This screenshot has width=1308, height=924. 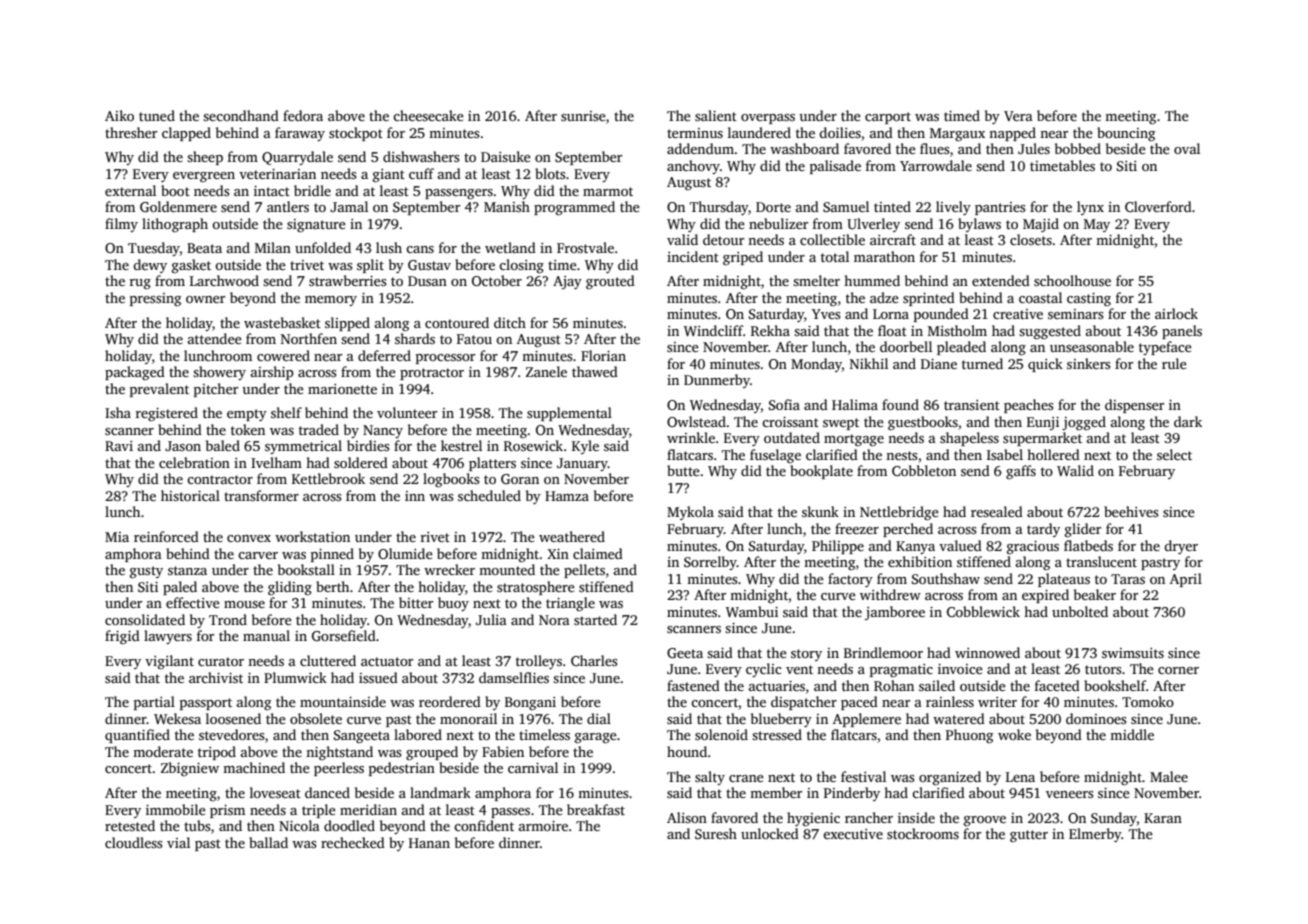 I want to click on weathered, so click(x=572, y=536).
